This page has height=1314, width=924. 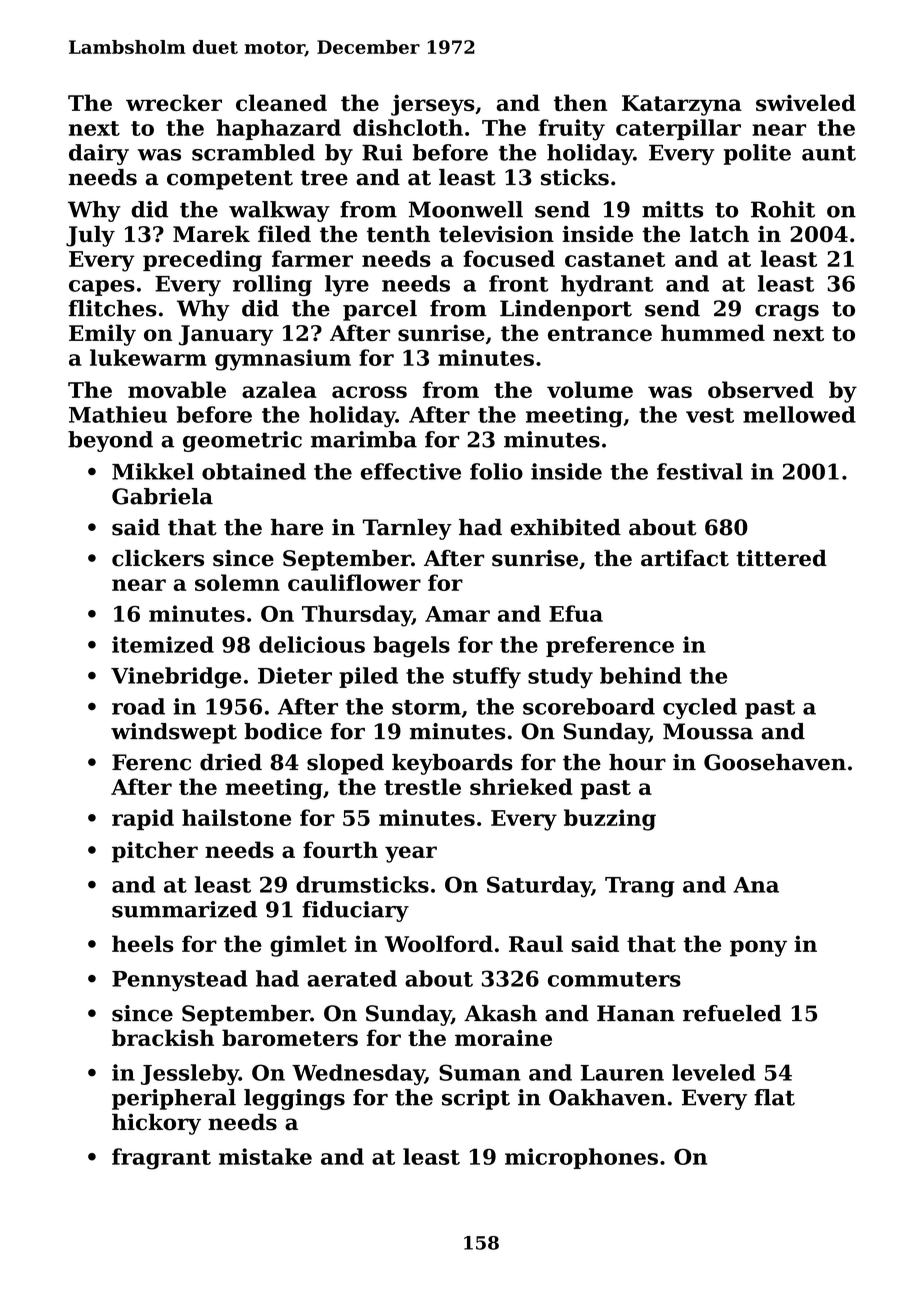 I want to click on hailstone, so click(x=236, y=817).
